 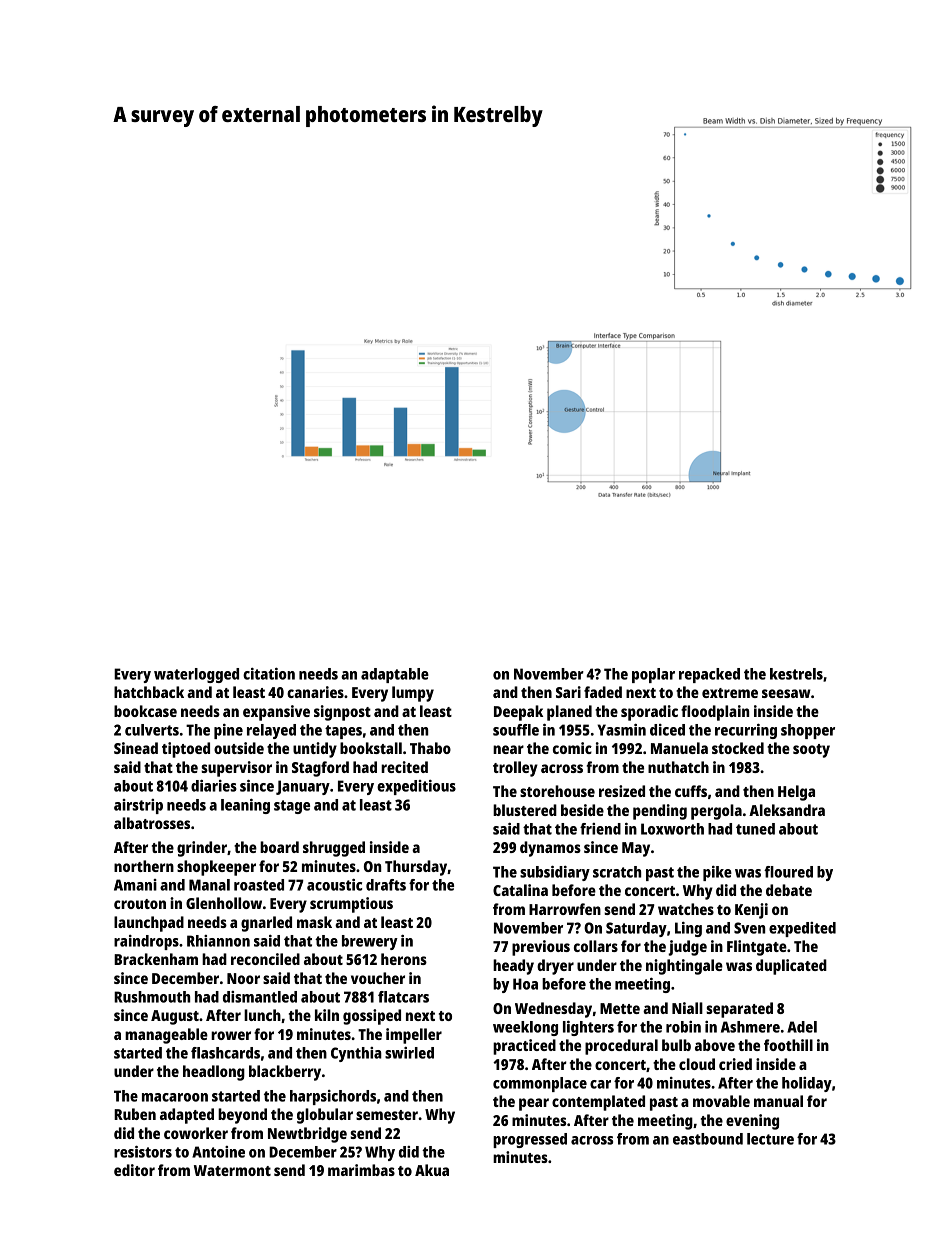 What do you see at coordinates (807, 1084) in the screenshot?
I see `holiday` at bounding box center [807, 1084].
